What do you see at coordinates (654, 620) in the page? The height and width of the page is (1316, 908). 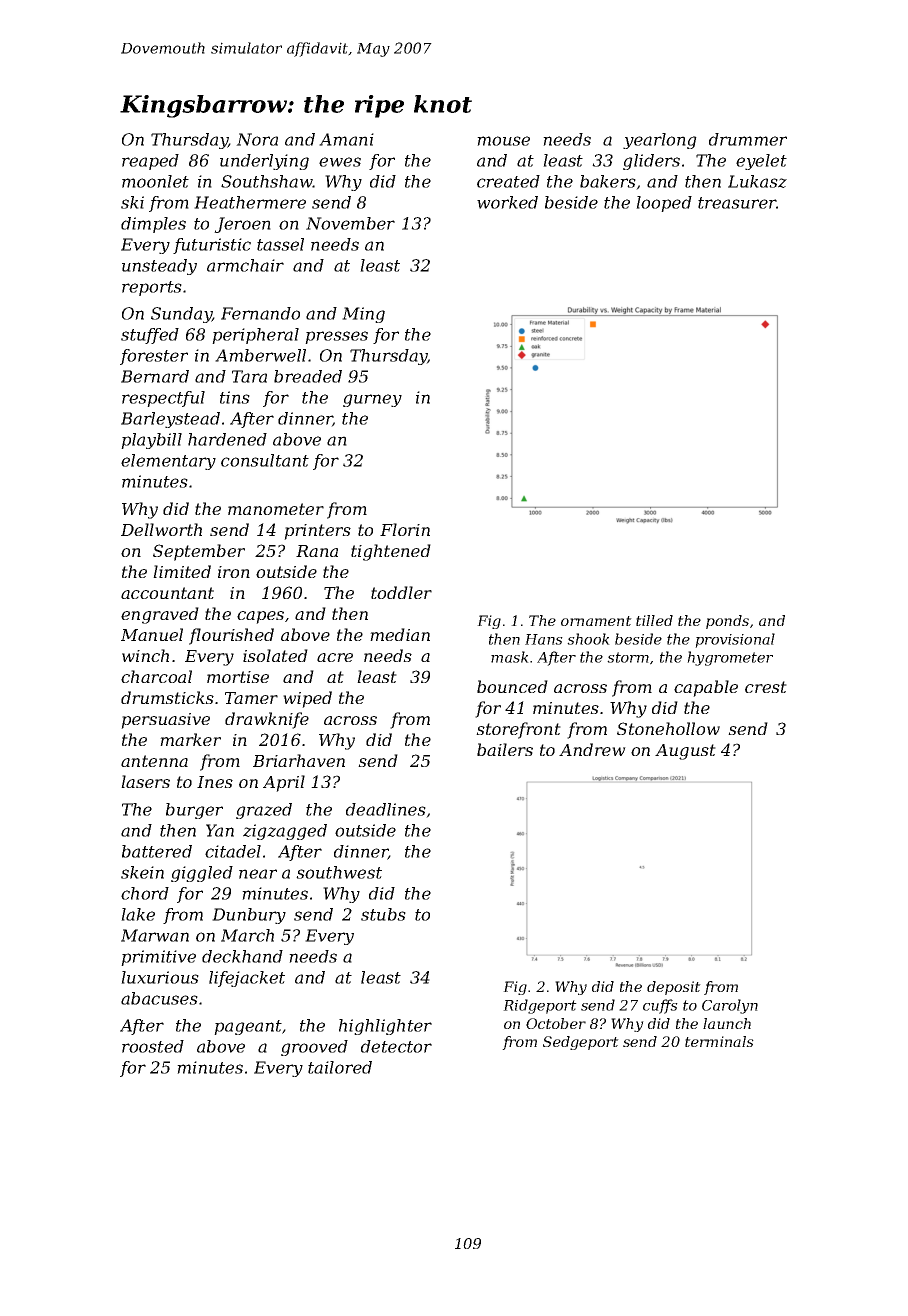 I see `tilled` at bounding box center [654, 620].
